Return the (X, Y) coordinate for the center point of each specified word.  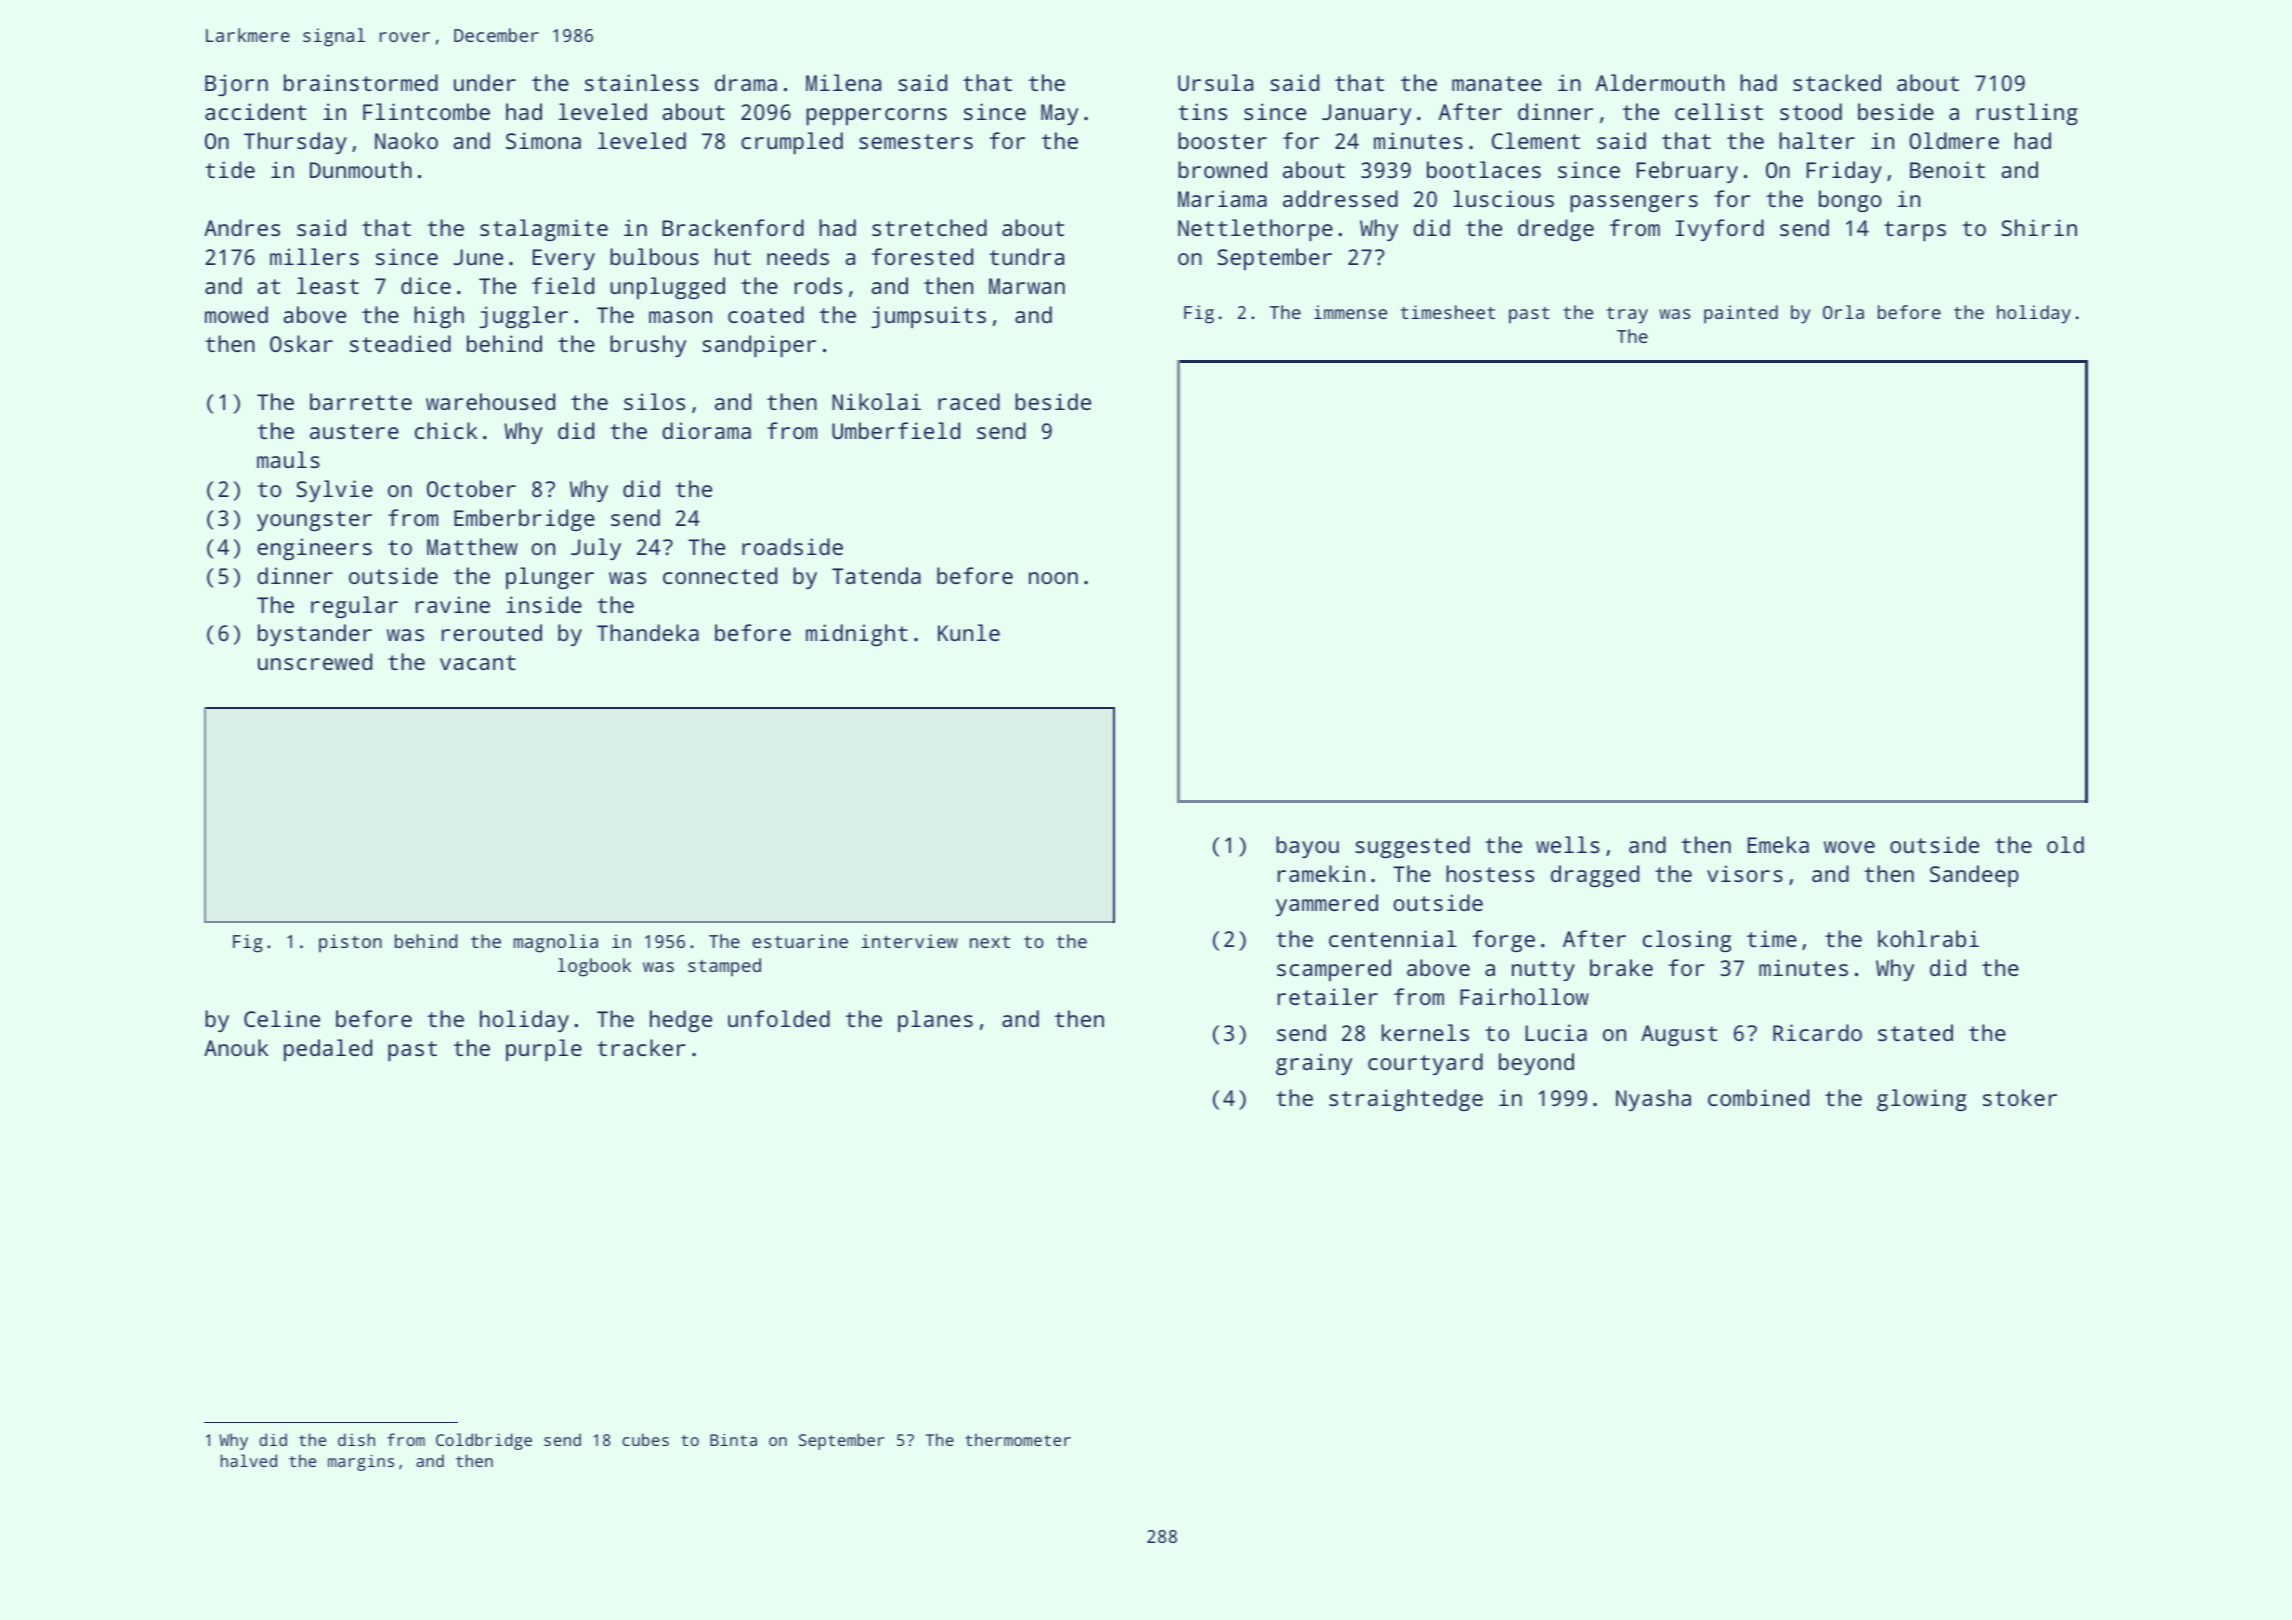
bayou (1307, 847)
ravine (453, 604)
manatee (1497, 83)
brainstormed (361, 82)
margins (361, 1462)
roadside (792, 546)
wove (1849, 847)
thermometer (1018, 1439)
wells (1568, 844)
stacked (1837, 82)
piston (350, 943)
